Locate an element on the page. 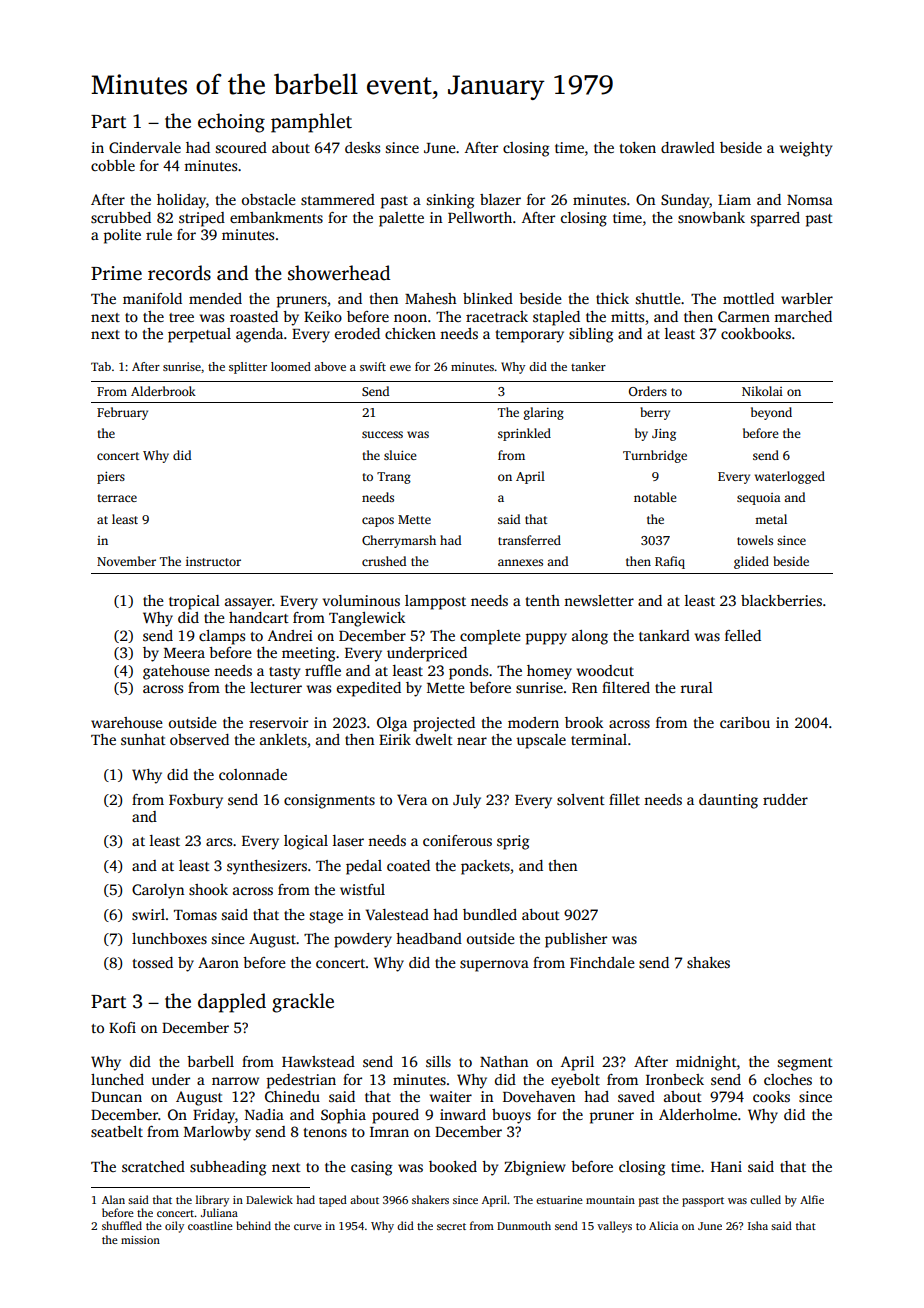 The image size is (924, 1308). clamps is located at coordinates (222, 637).
